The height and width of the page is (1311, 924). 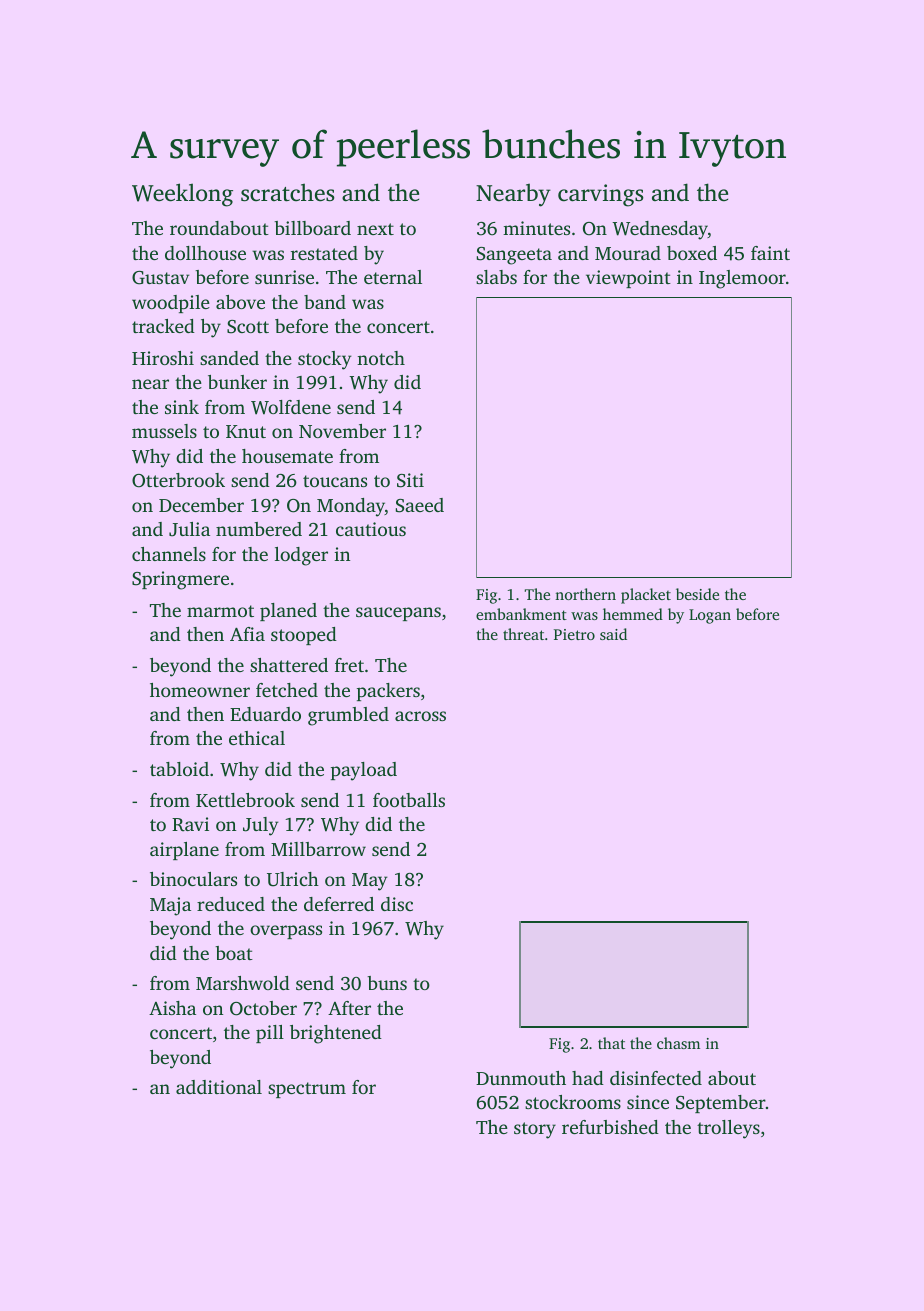 What do you see at coordinates (410, 480) in the page?
I see `Siti` at bounding box center [410, 480].
